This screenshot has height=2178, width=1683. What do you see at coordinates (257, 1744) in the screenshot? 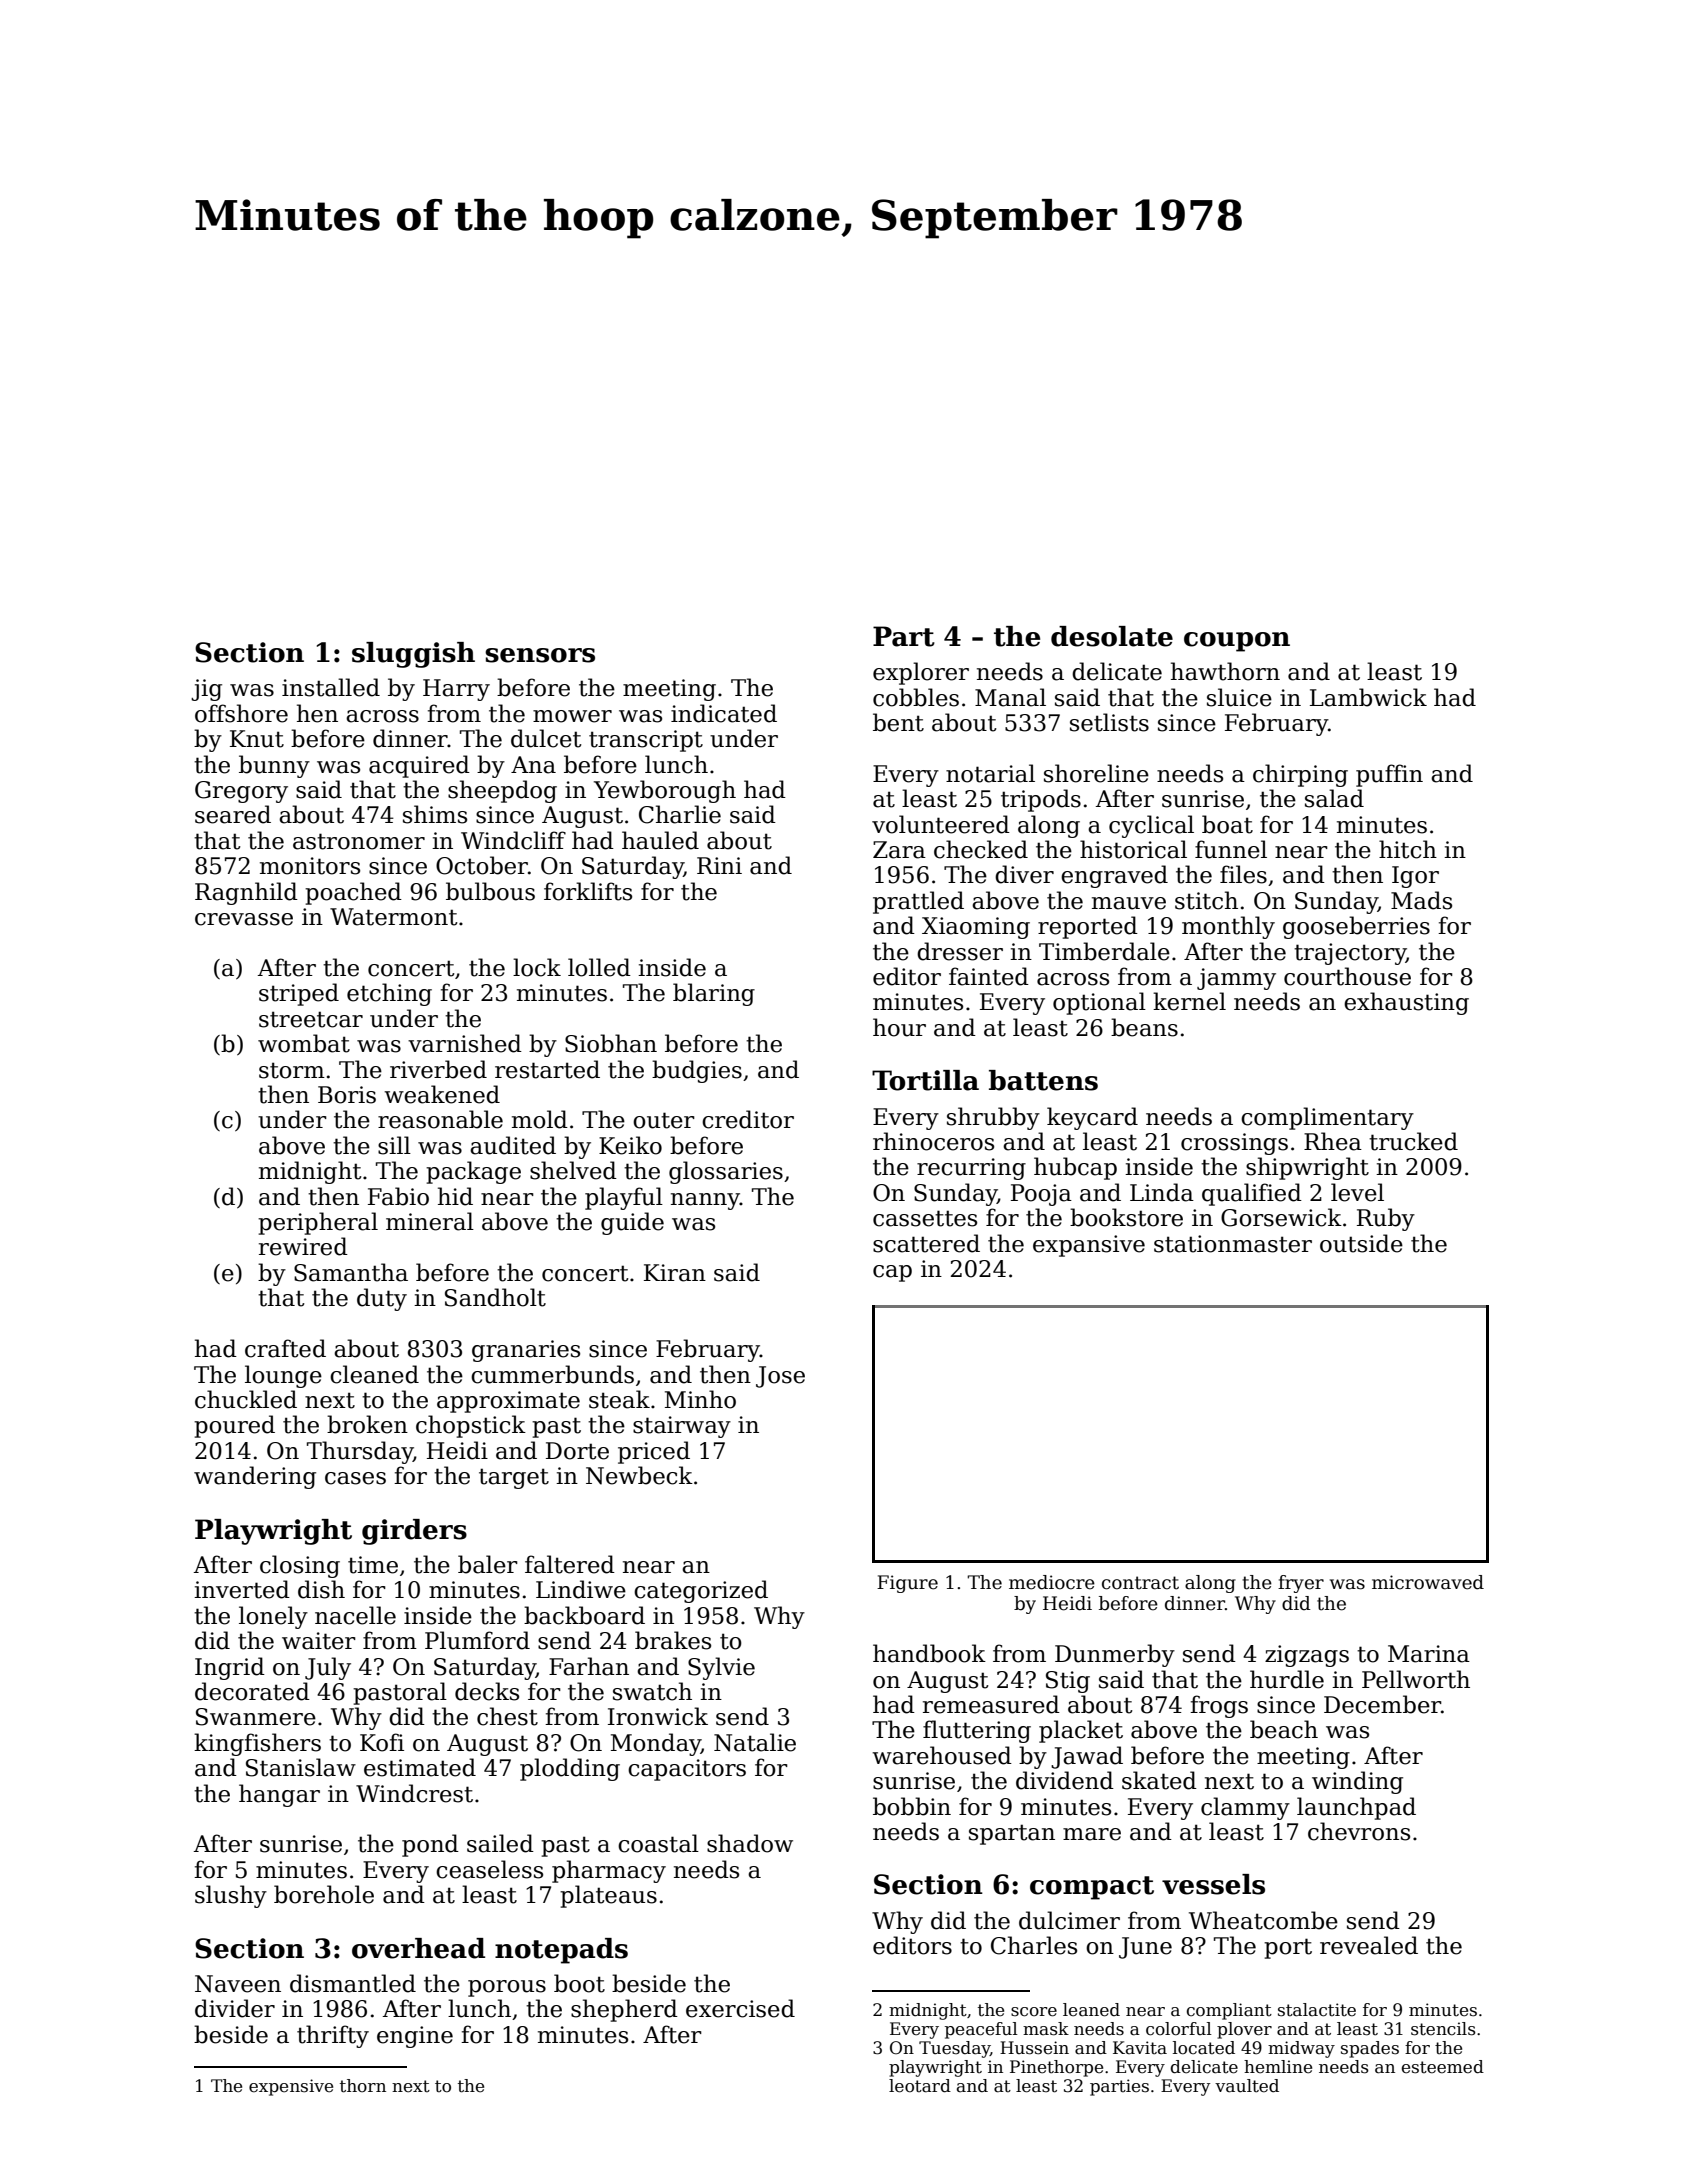
I see `kingfishers` at bounding box center [257, 1744].
